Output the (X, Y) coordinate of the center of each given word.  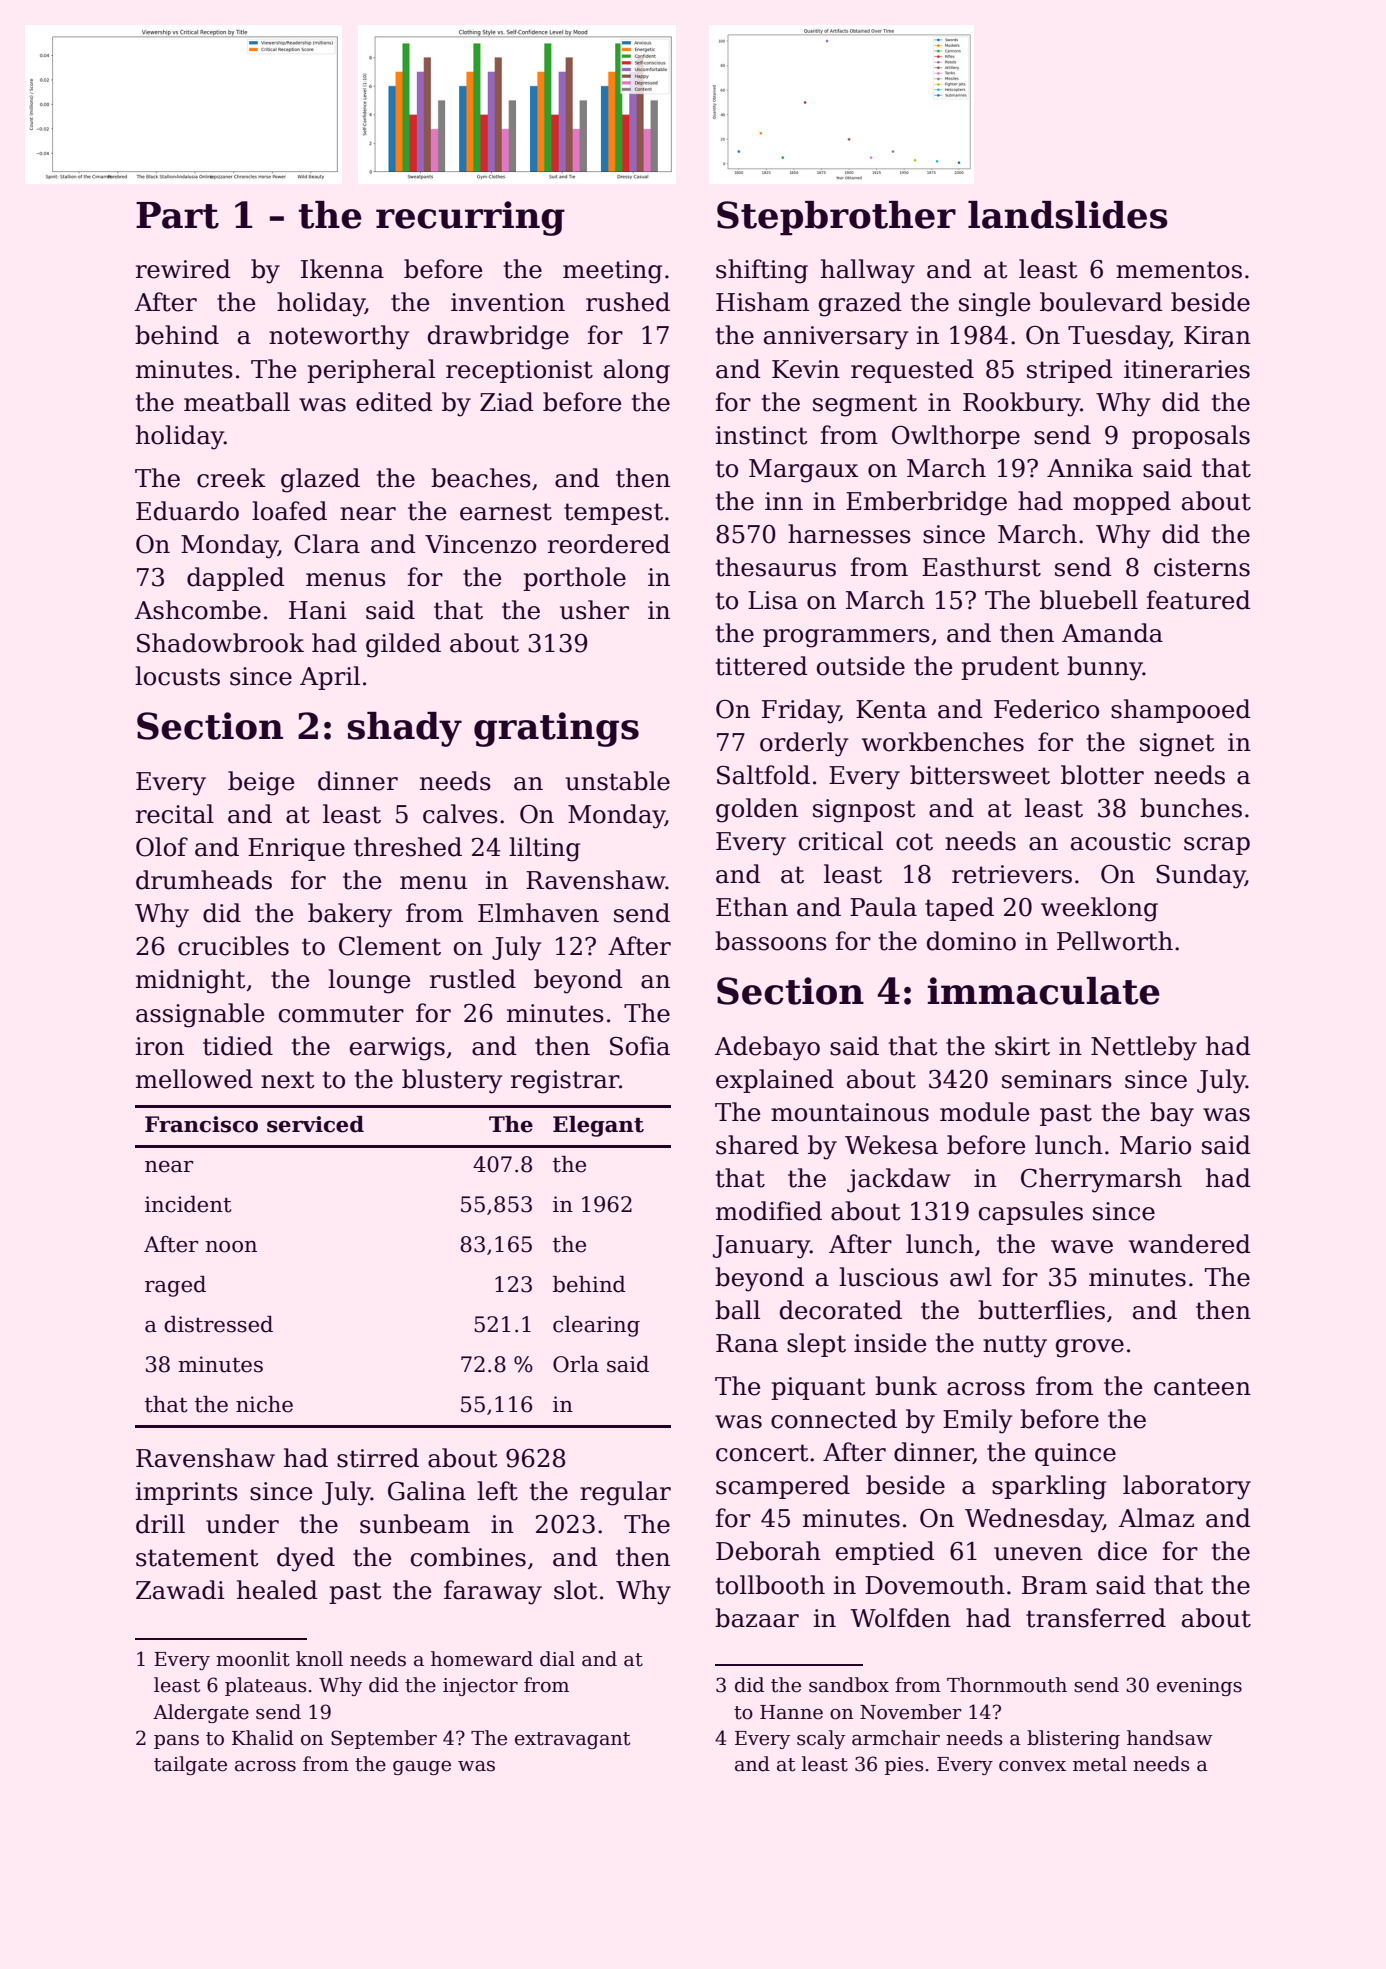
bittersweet (980, 775)
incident (188, 1204)
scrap (1217, 846)
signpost (864, 811)
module (984, 1112)
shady (405, 729)
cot (914, 842)
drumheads (204, 880)
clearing (596, 1326)
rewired (183, 269)
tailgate (190, 1765)
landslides (1068, 215)
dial (557, 1659)
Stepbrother (836, 218)
